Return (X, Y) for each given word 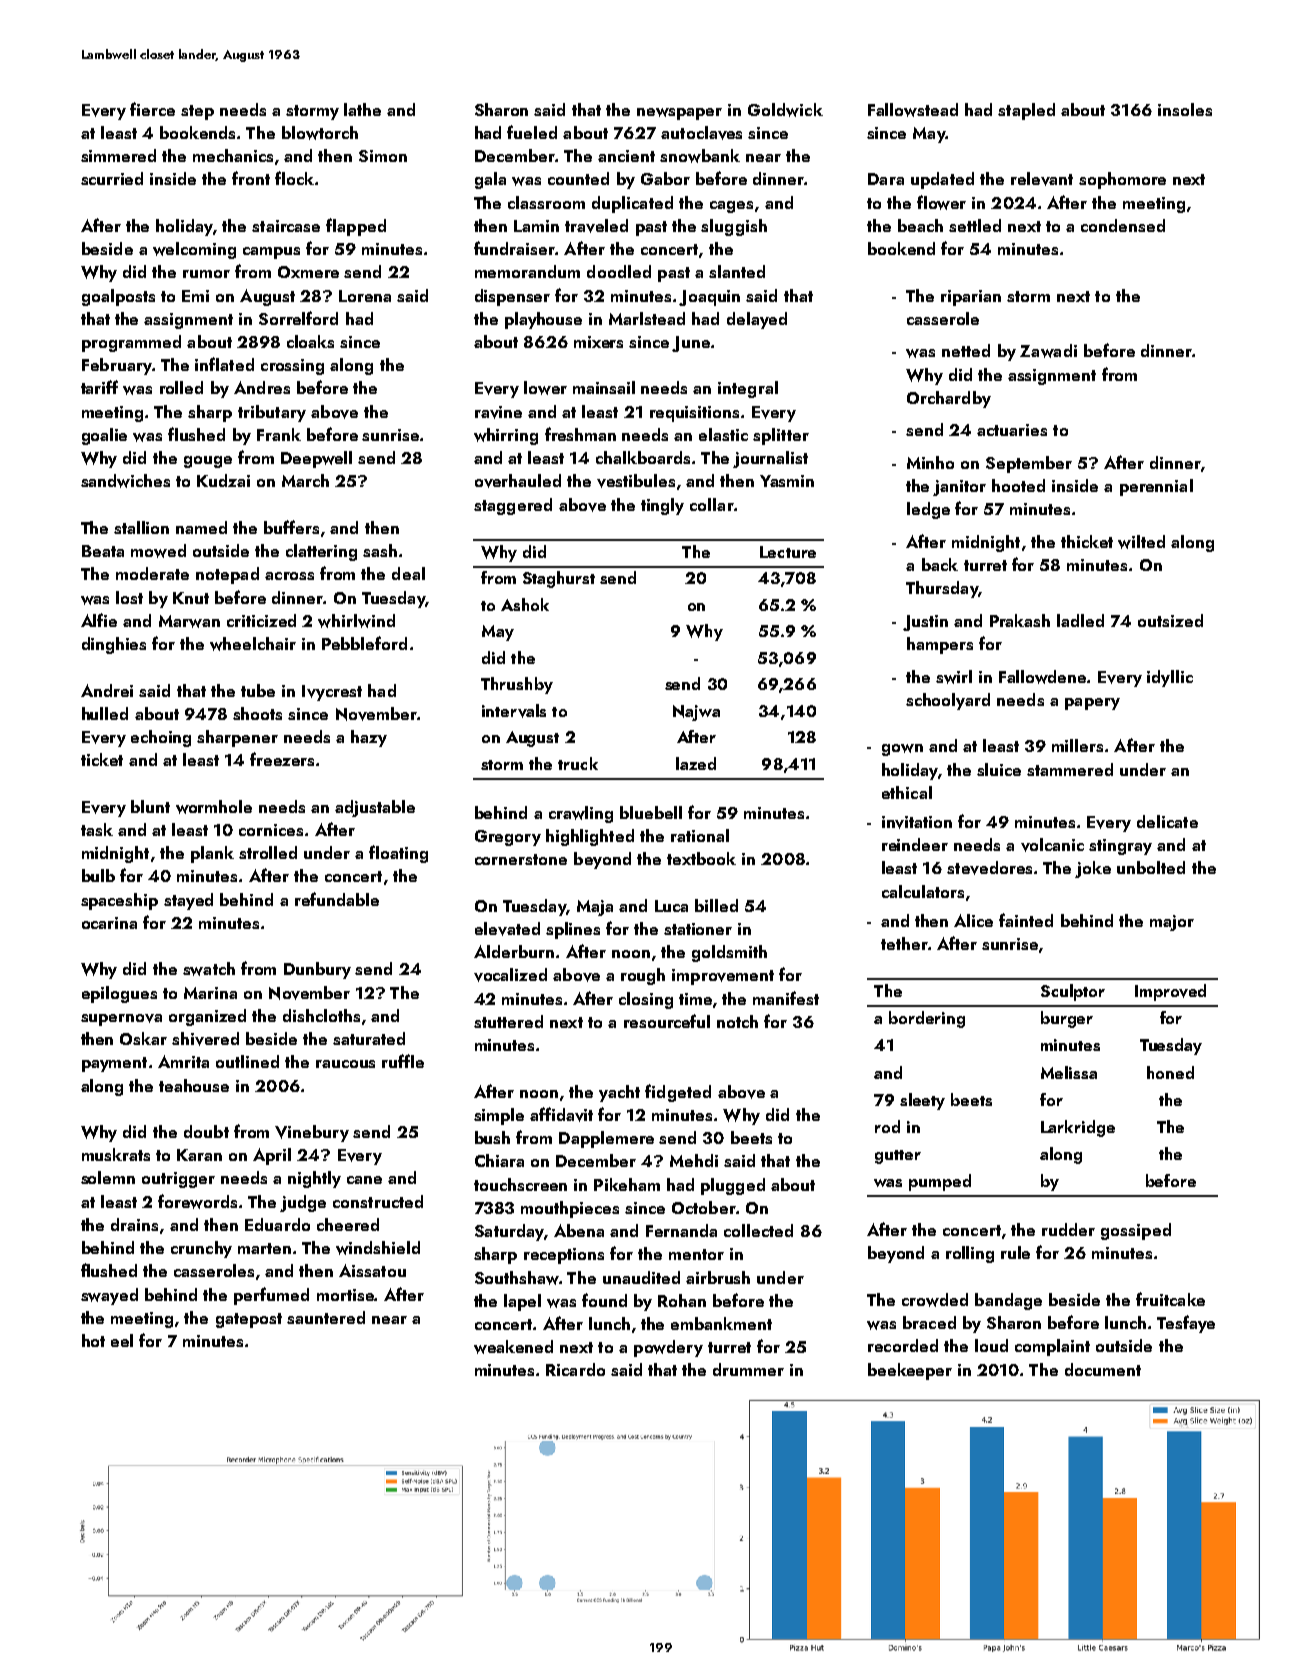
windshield (378, 1248)
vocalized (510, 975)
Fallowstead (913, 110)
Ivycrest (332, 693)
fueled (532, 132)
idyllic (1170, 678)
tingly (662, 506)
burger (1067, 1019)
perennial (1156, 487)
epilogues (119, 994)
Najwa (696, 713)
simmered (118, 155)
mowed (158, 551)
